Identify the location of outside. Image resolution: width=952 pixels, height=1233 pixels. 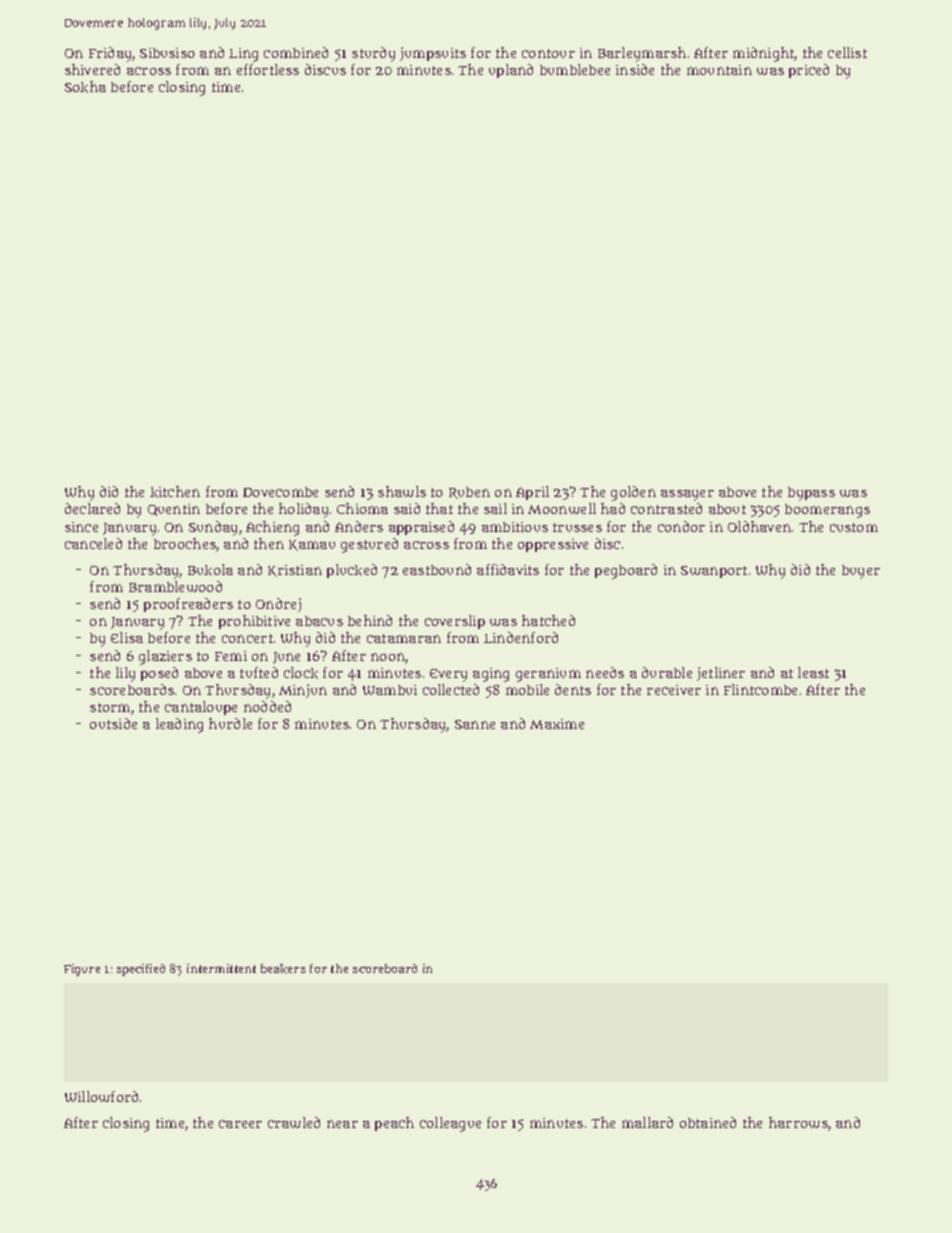
(113, 723).
